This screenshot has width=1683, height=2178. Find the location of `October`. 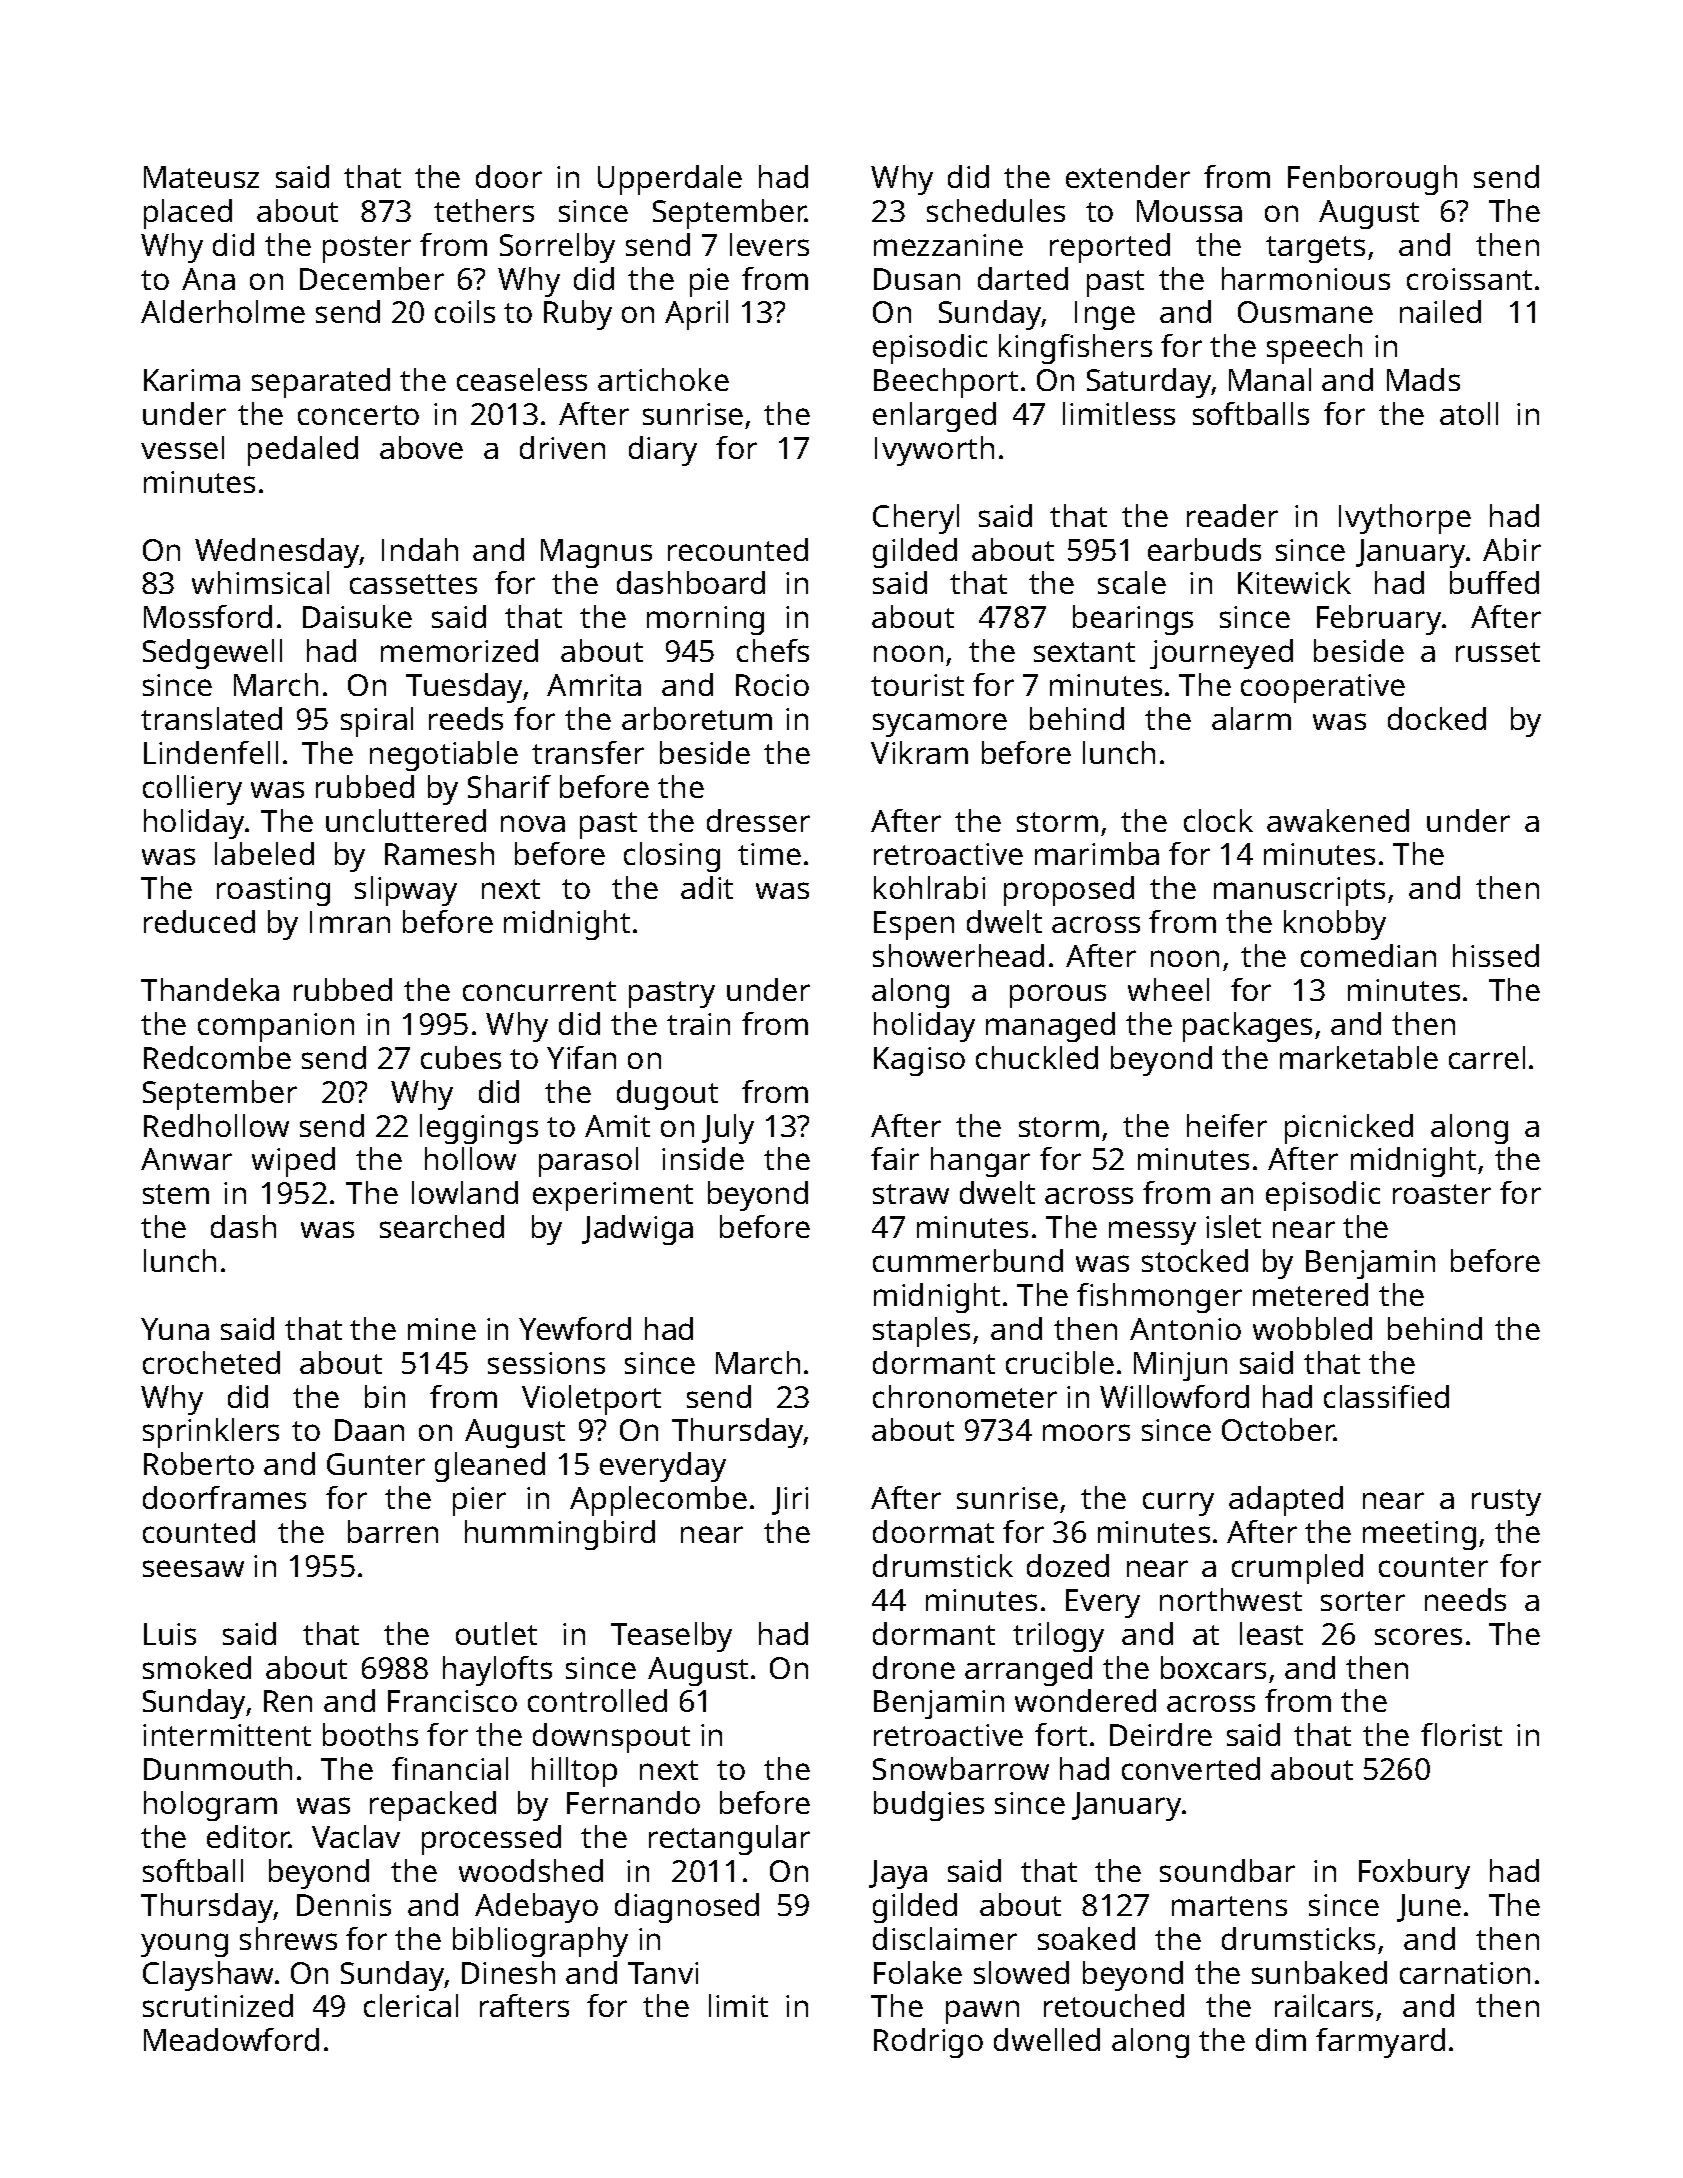

October is located at coordinates (1278, 1429).
